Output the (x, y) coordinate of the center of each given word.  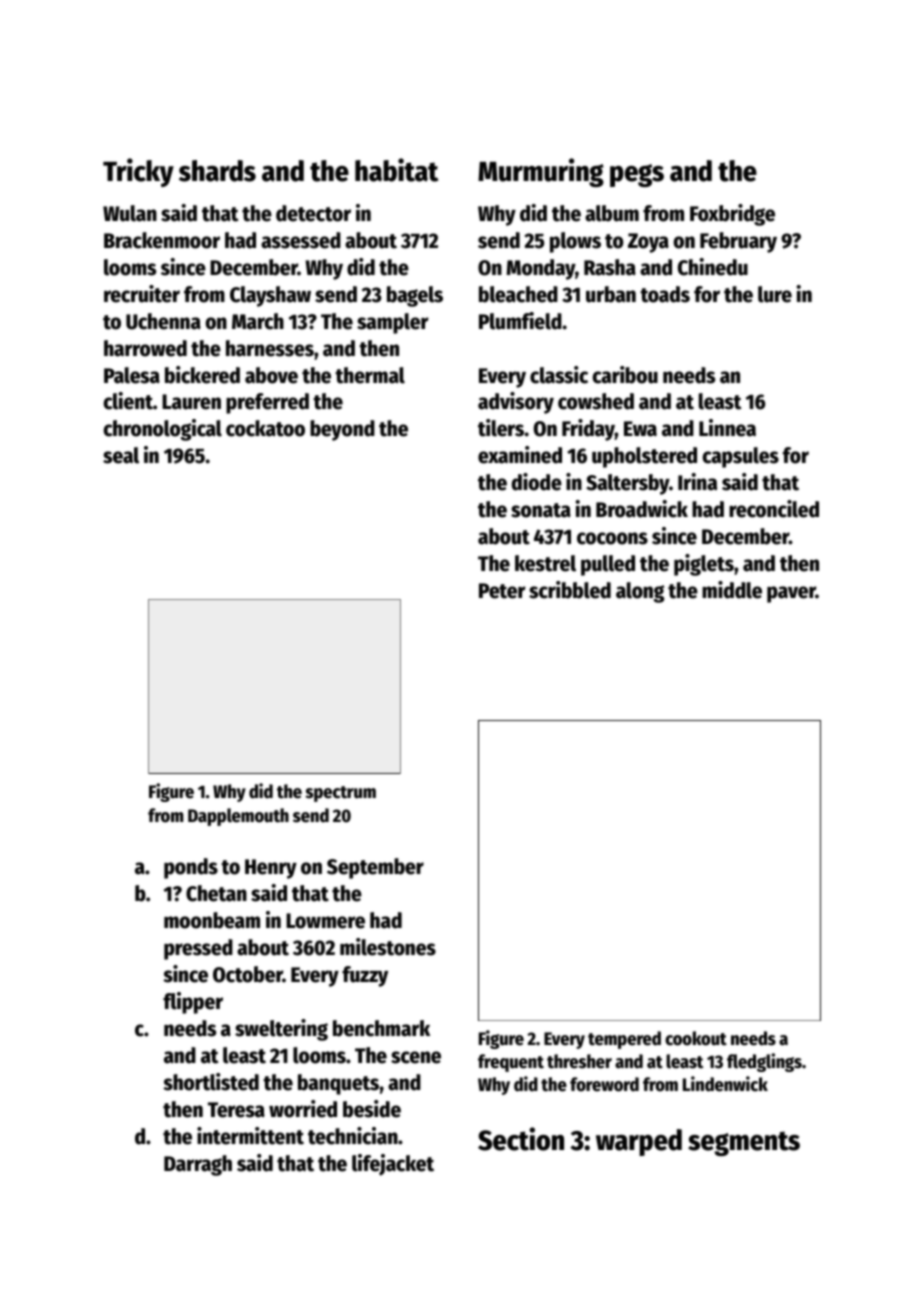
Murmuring (541, 172)
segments (744, 1143)
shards (217, 171)
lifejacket (393, 1165)
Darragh (198, 1165)
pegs (637, 175)
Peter (502, 591)
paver (791, 594)
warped (639, 1142)
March (258, 321)
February (738, 242)
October (248, 974)
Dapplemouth (238, 817)
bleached (518, 294)
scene (416, 1057)
